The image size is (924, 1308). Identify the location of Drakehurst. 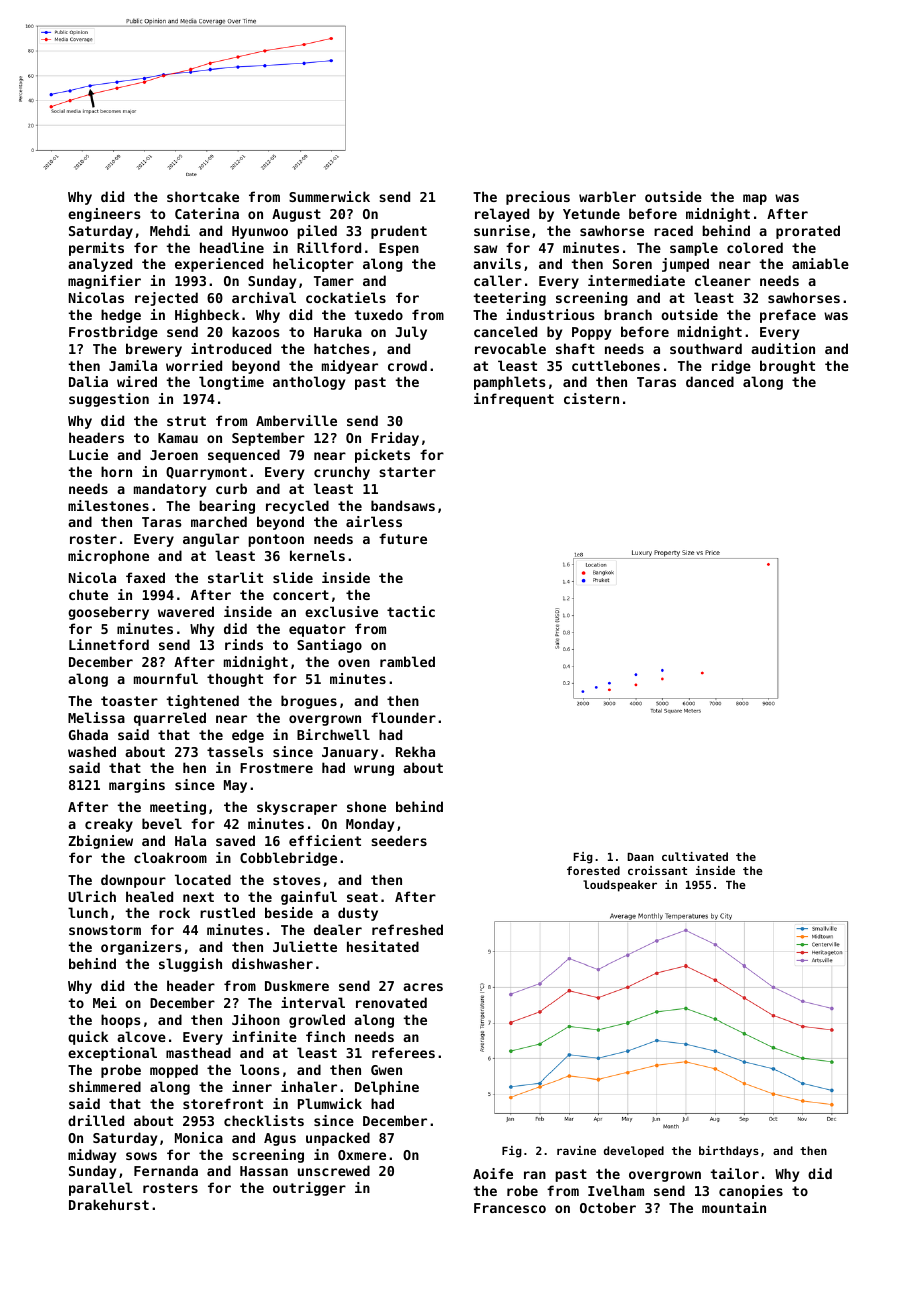
(109, 1204).
